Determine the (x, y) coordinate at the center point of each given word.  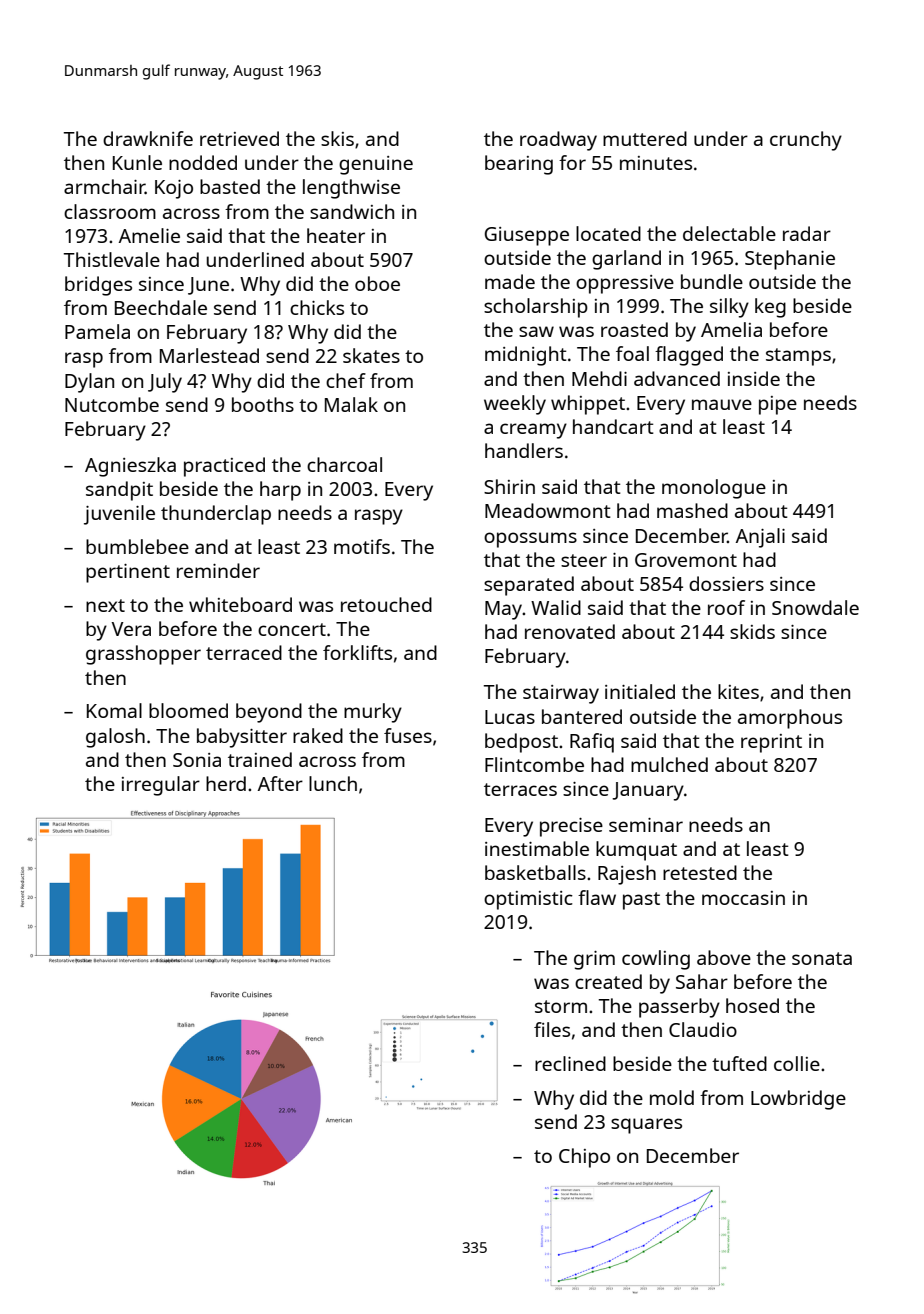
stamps (798, 357)
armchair (104, 186)
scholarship (536, 308)
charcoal (344, 464)
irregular (161, 786)
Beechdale (161, 307)
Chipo (584, 1158)
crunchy (806, 141)
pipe (778, 405)
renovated (570, 631)
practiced (224, 467)
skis (337, 138)
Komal (114, 710)
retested (700, 872)
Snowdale (815, 607)
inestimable (537, 848)
